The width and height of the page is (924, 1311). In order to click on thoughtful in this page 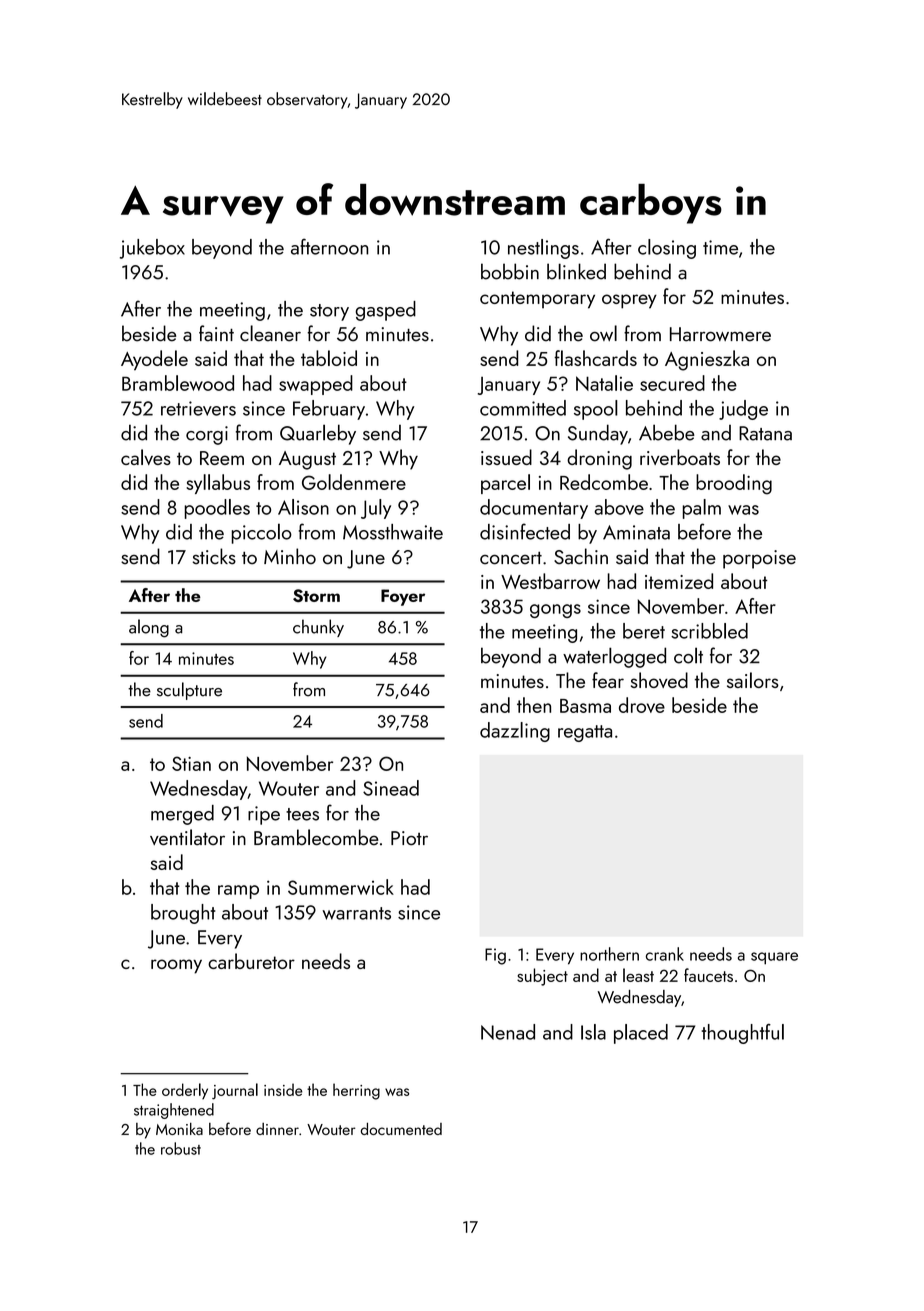, I will do `click(743, 1034)`.
